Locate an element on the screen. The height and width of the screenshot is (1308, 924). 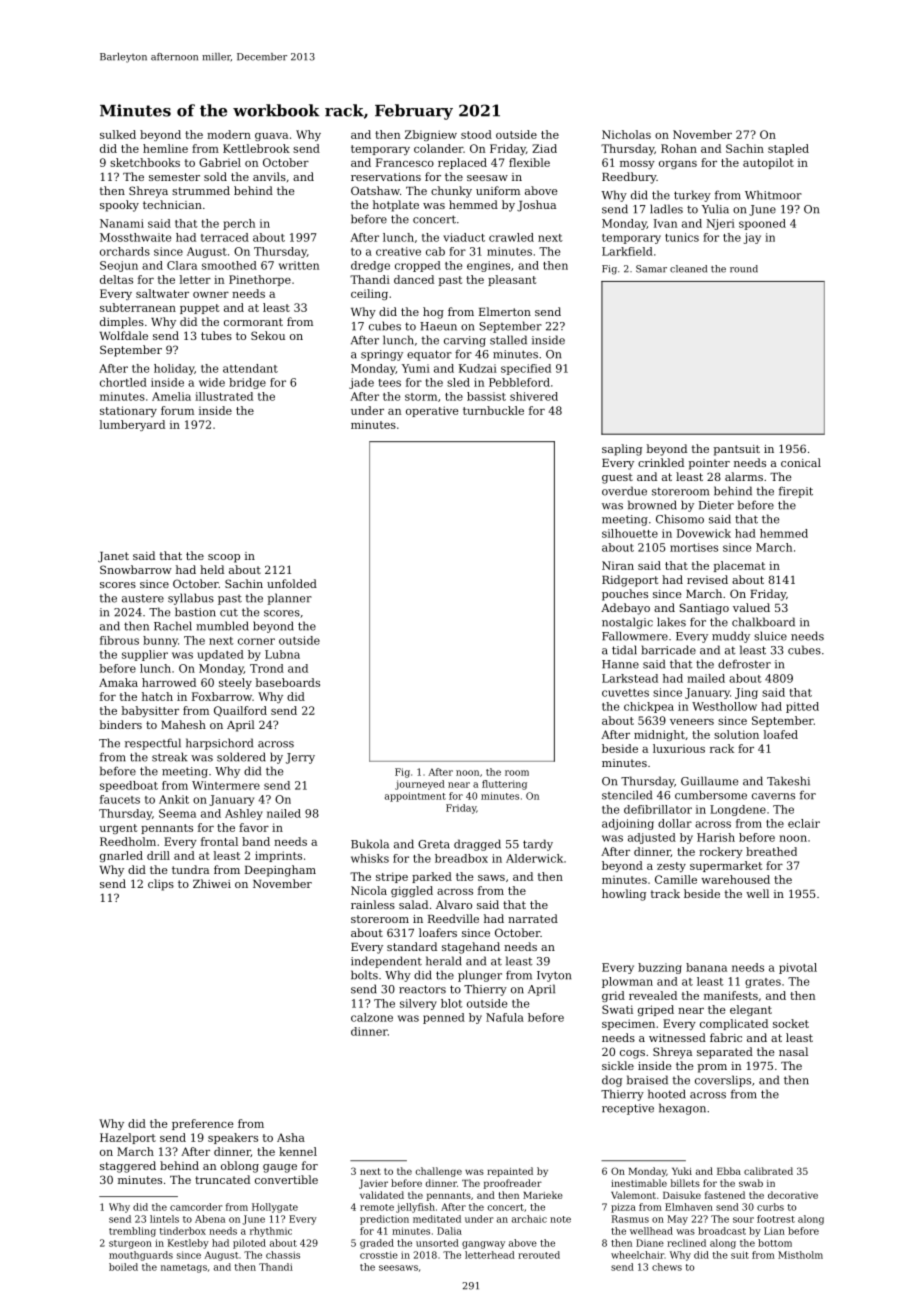
Rohan is located at coordinates (679, 148).
